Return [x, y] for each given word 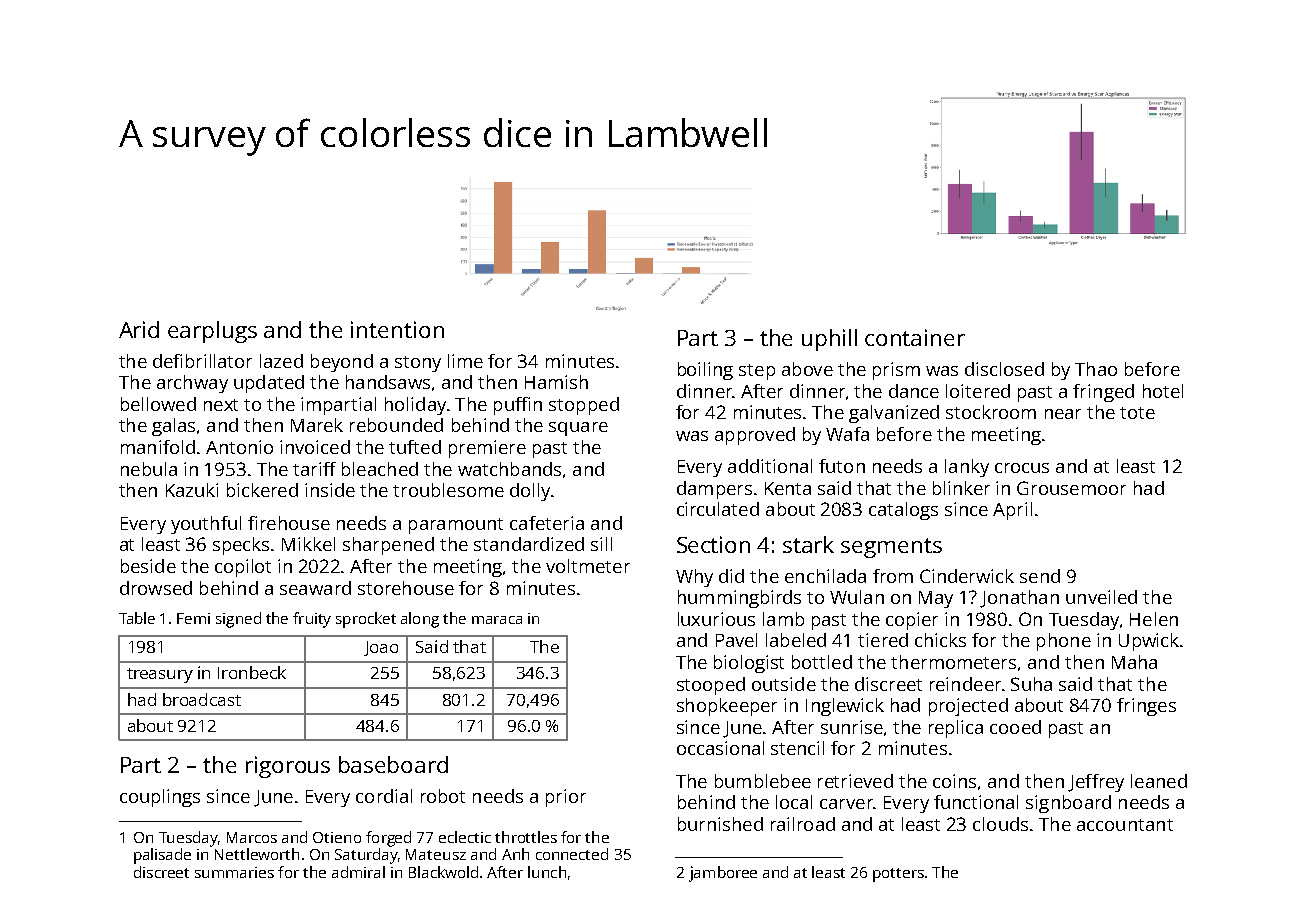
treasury [160, 675]
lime [465, 361]
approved [755, 436]
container [915, 337]
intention [397, 329]
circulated [718, 509]
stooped [711, 686]
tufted [415, 447]
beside [148, 566]
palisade [162, 856]
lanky [967, 468]
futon [842, 466]
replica [956, 729]
